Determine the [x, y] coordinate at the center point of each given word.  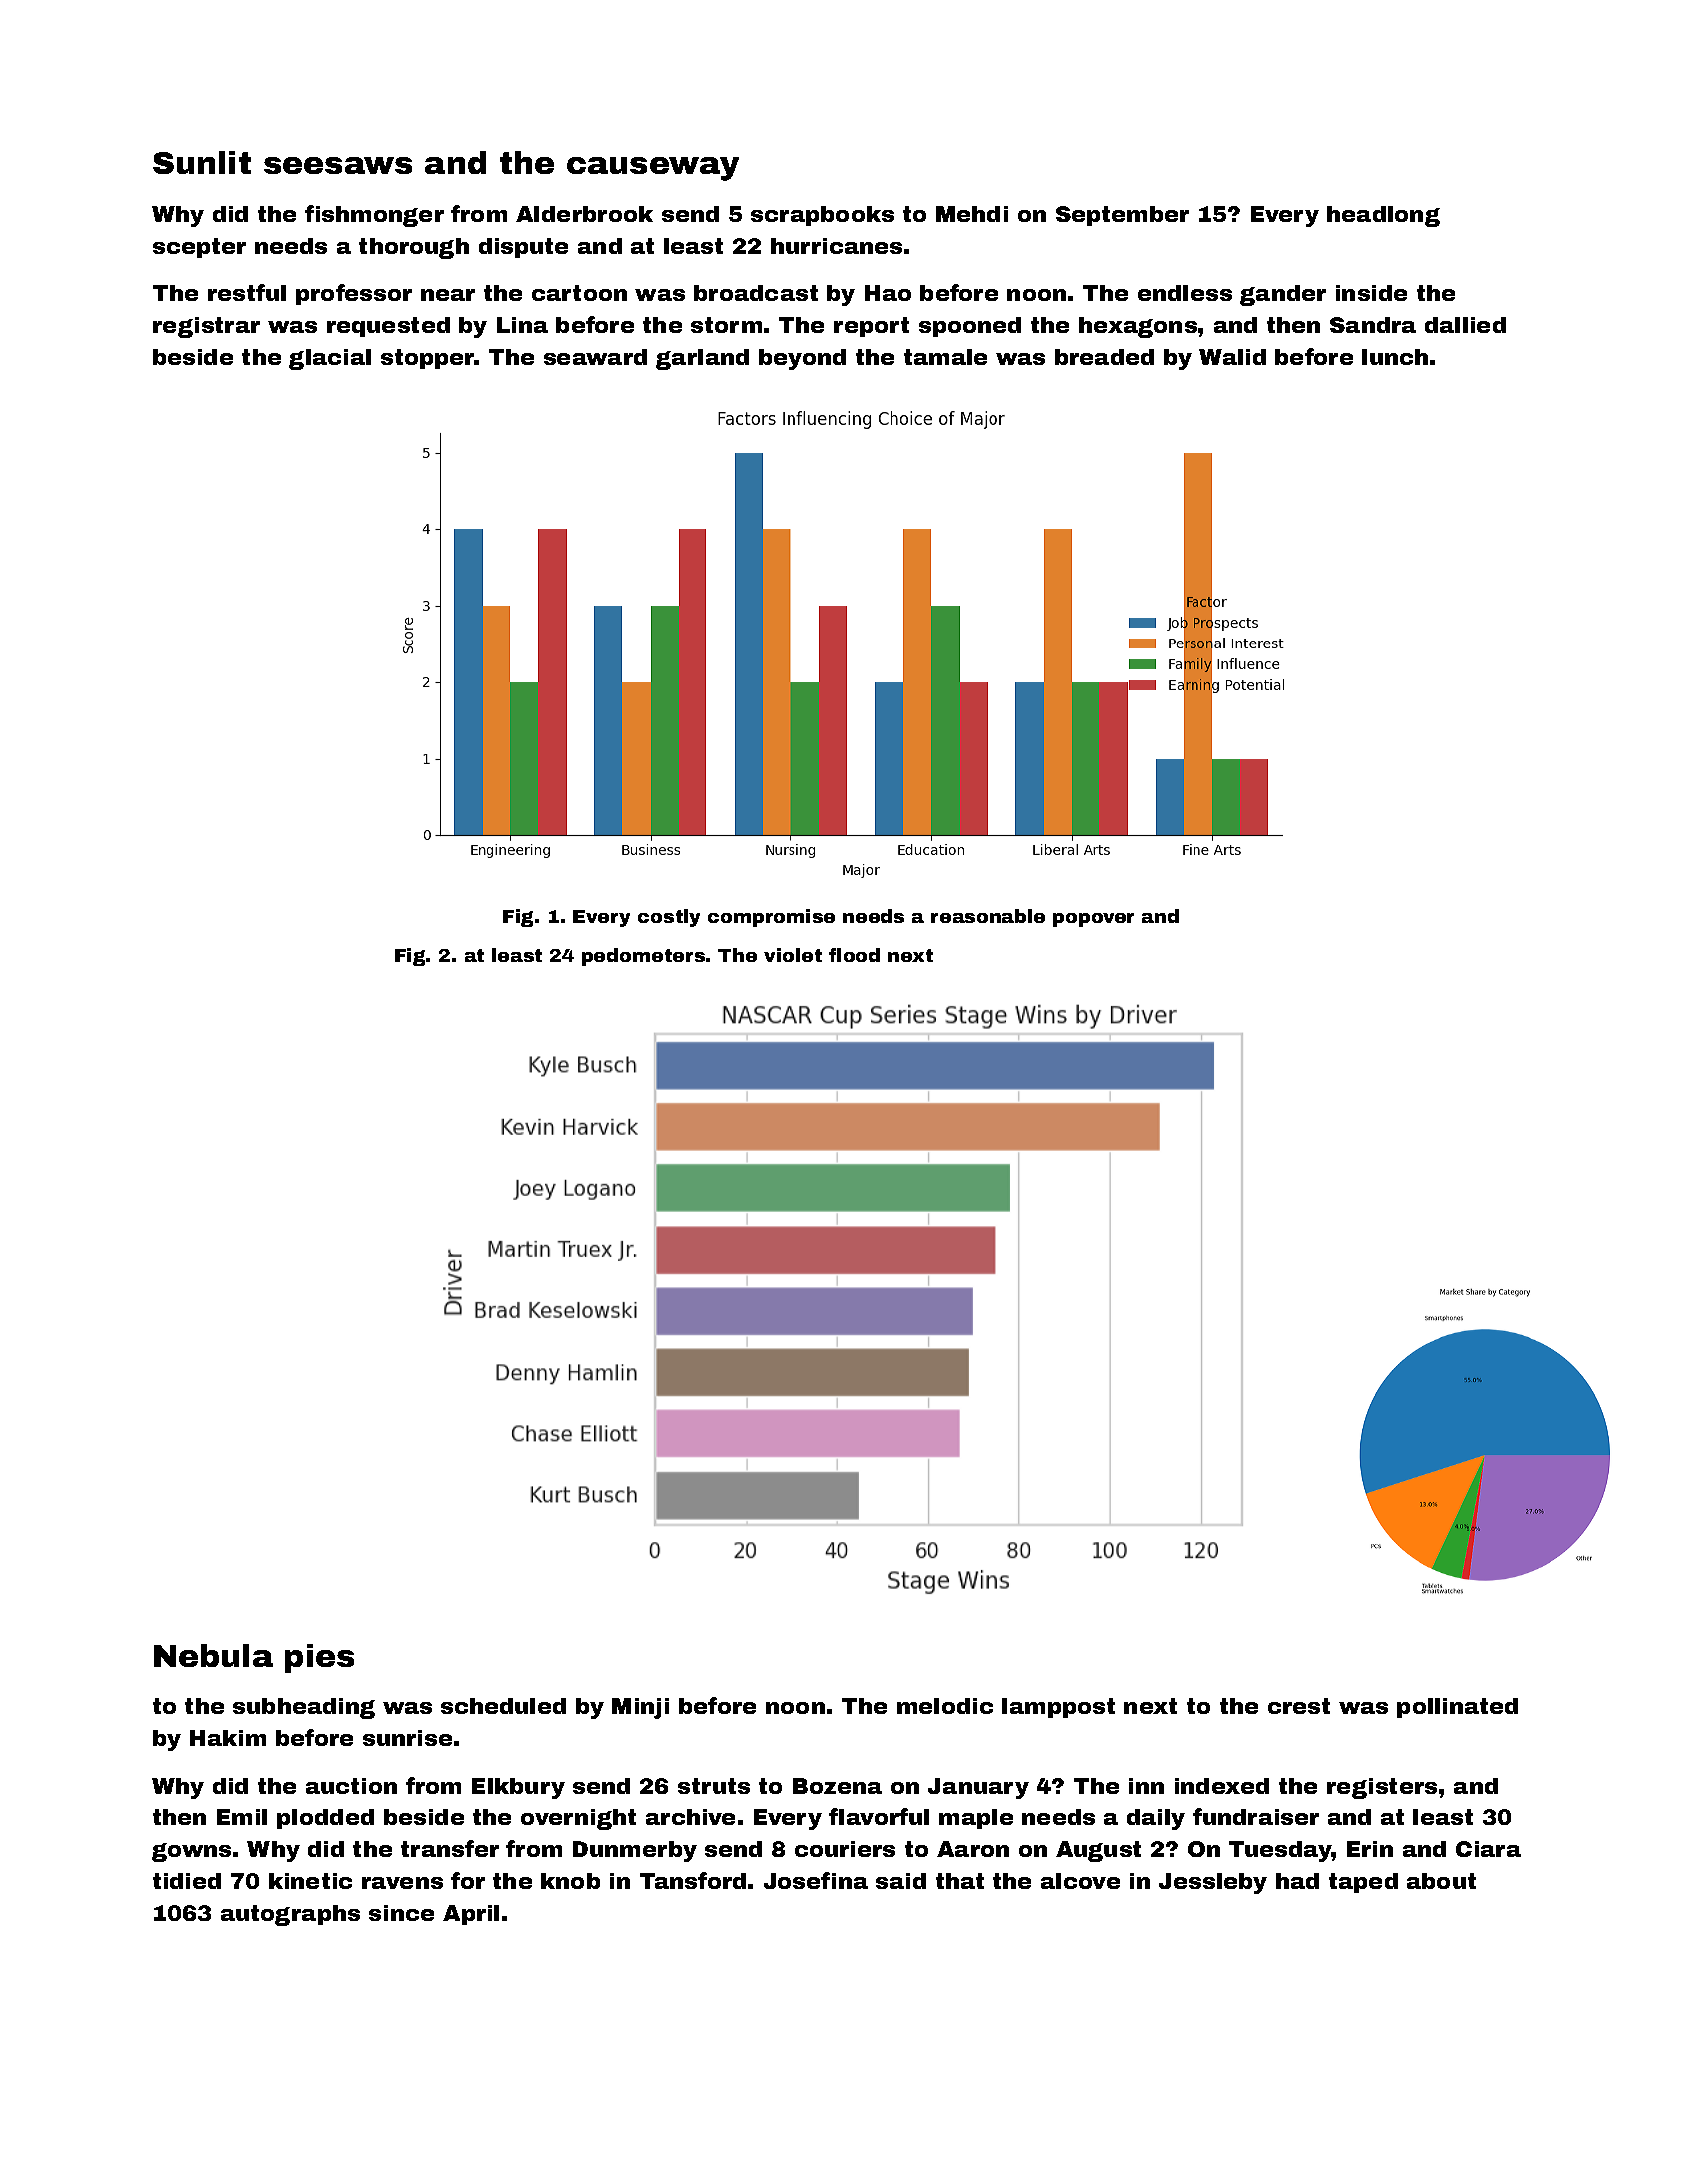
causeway [653, 169]
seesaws [338, 165]
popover [1093, 920]
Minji [640, 1708]
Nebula [213, 1655]
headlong [1383, 216]
